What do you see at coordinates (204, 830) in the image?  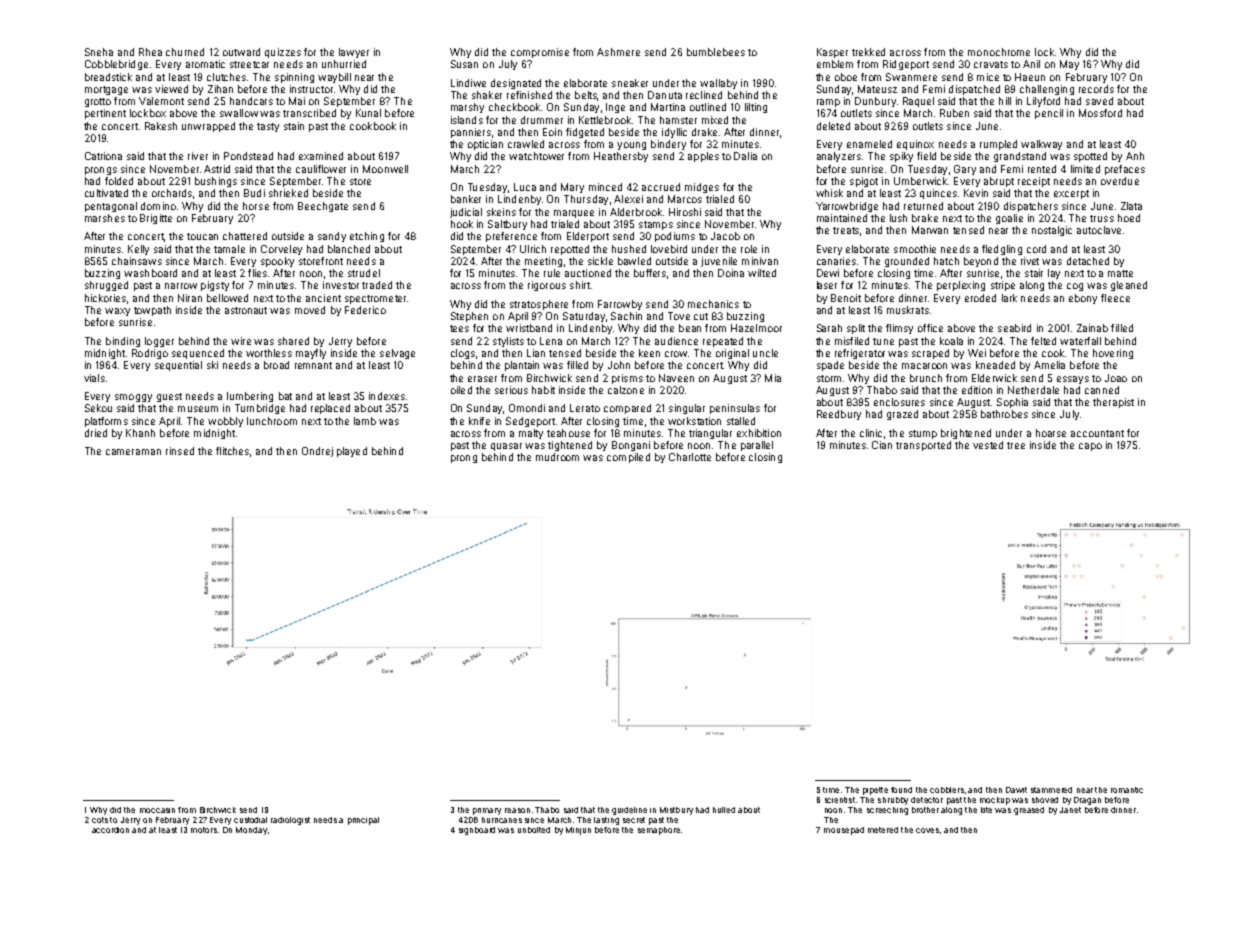 I see `motors` at bounding box center [204, 830].
